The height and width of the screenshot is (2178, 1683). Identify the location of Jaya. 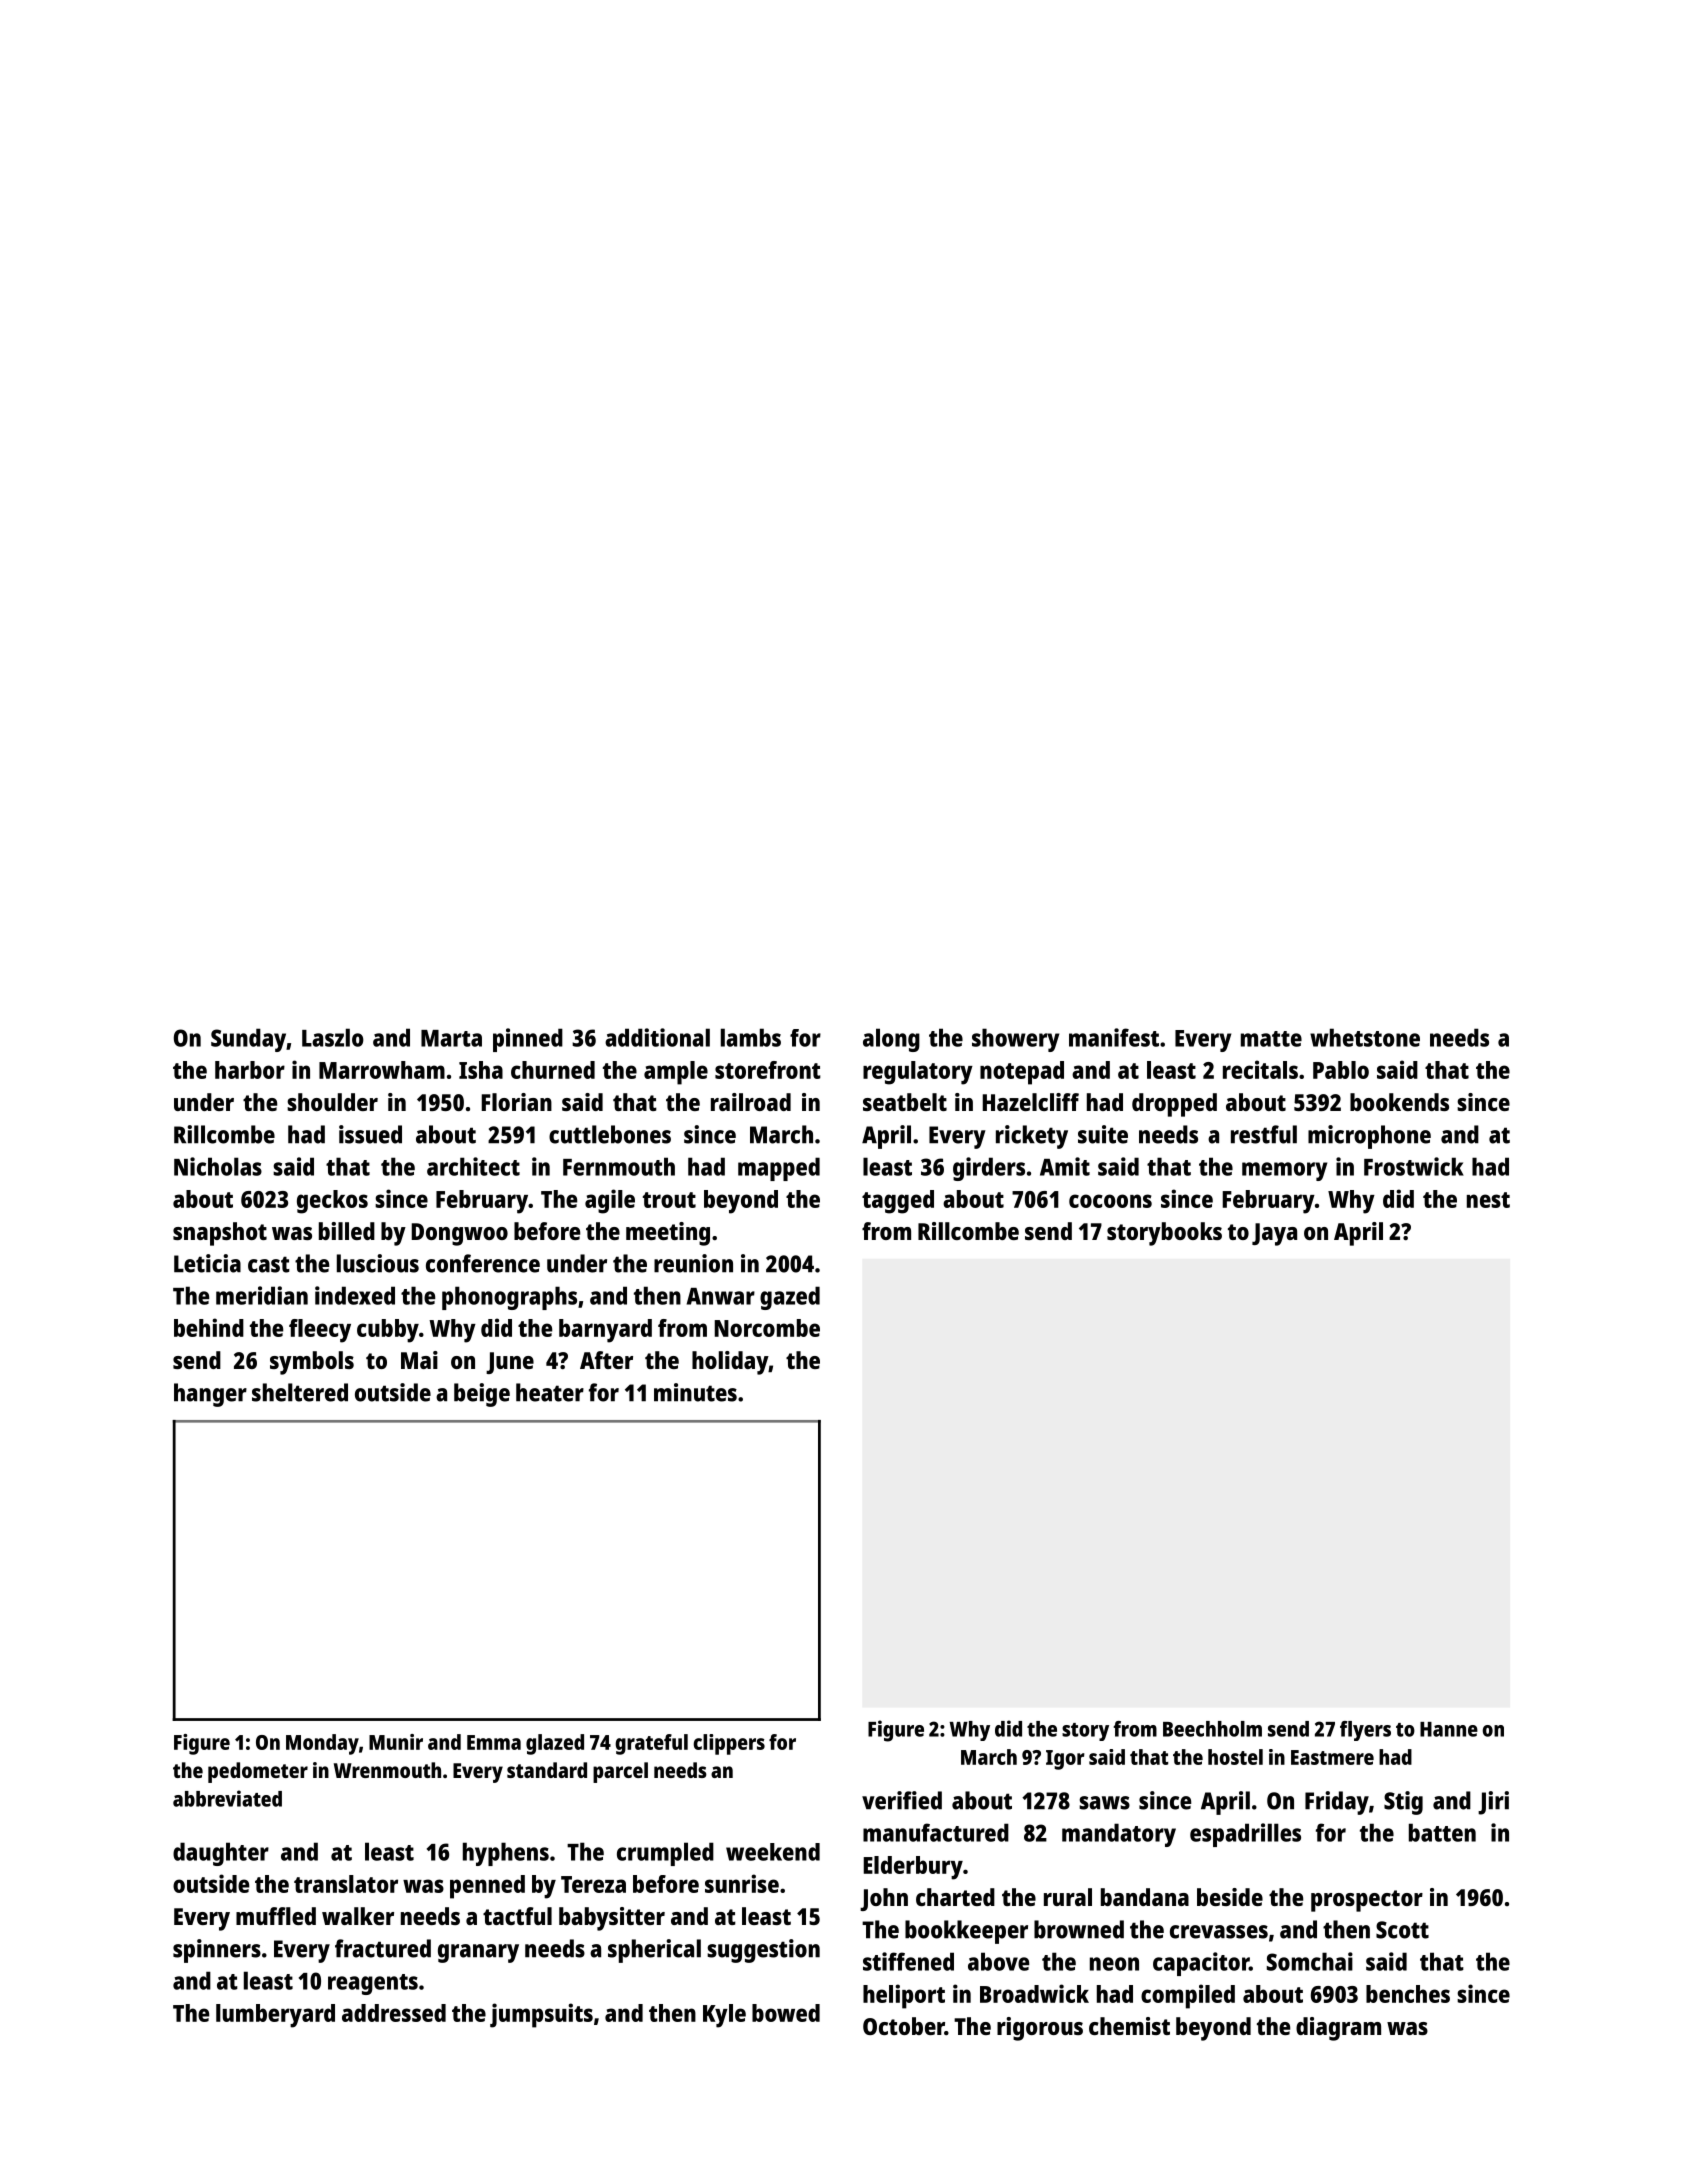
(1274, 1234).
